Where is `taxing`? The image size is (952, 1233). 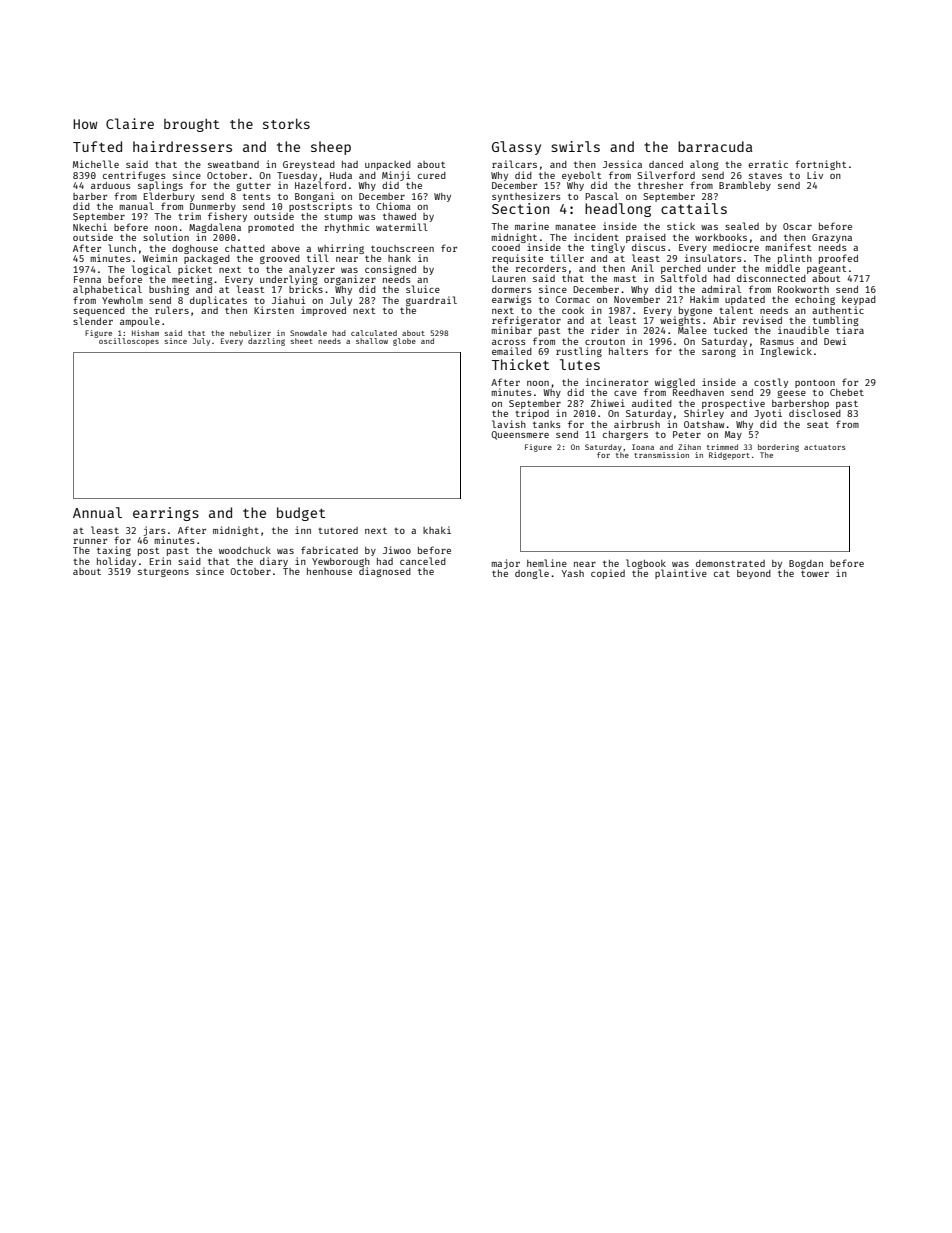 taxing is located at coordinates (114, 551).
